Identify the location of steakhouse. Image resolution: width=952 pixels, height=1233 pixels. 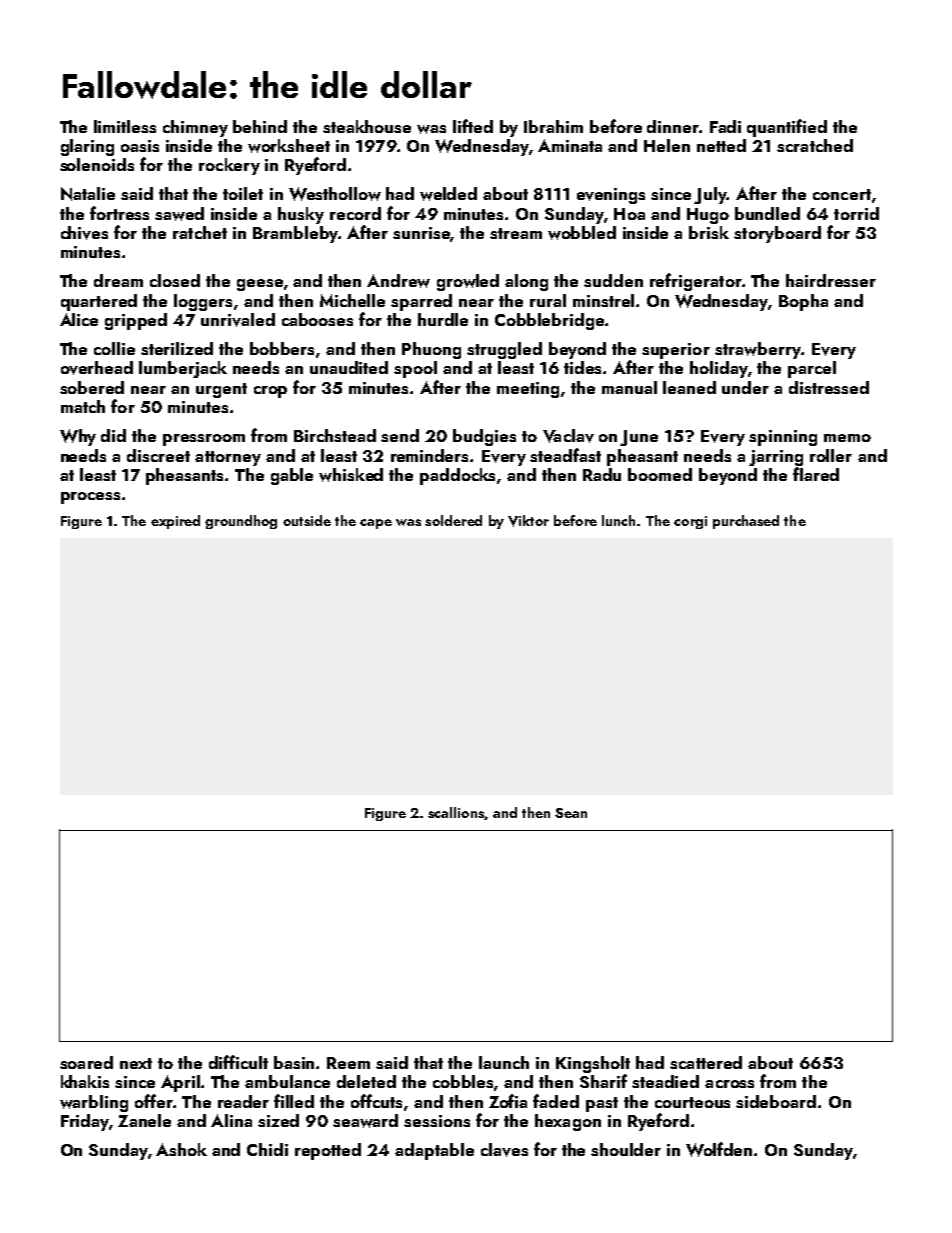
(367, 126).
